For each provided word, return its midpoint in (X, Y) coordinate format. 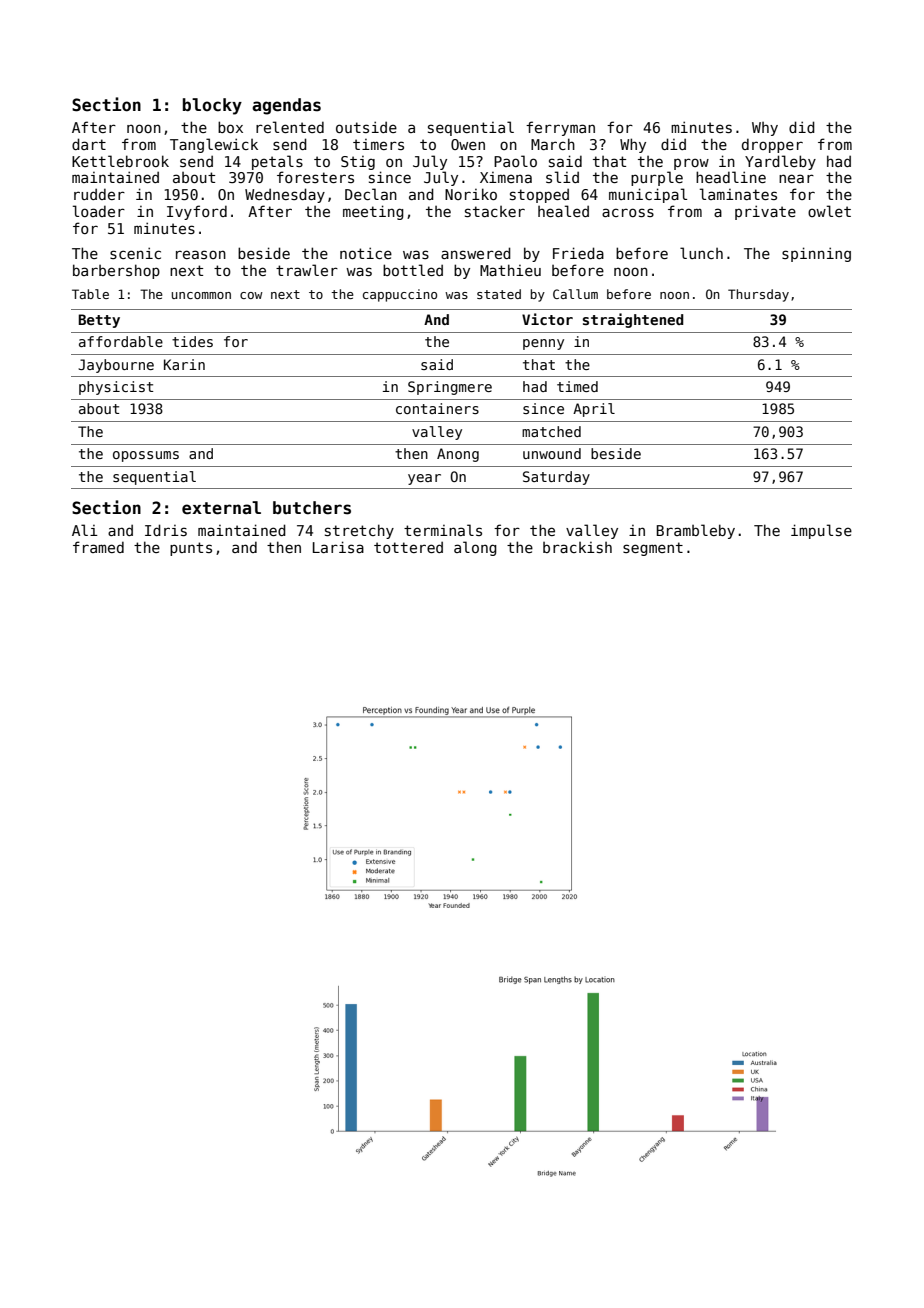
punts (191, 549)
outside (366, 127)
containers (437, 408)
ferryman (560, 128)
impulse (821, 531)
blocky (212, 106)
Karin (184, 364)
